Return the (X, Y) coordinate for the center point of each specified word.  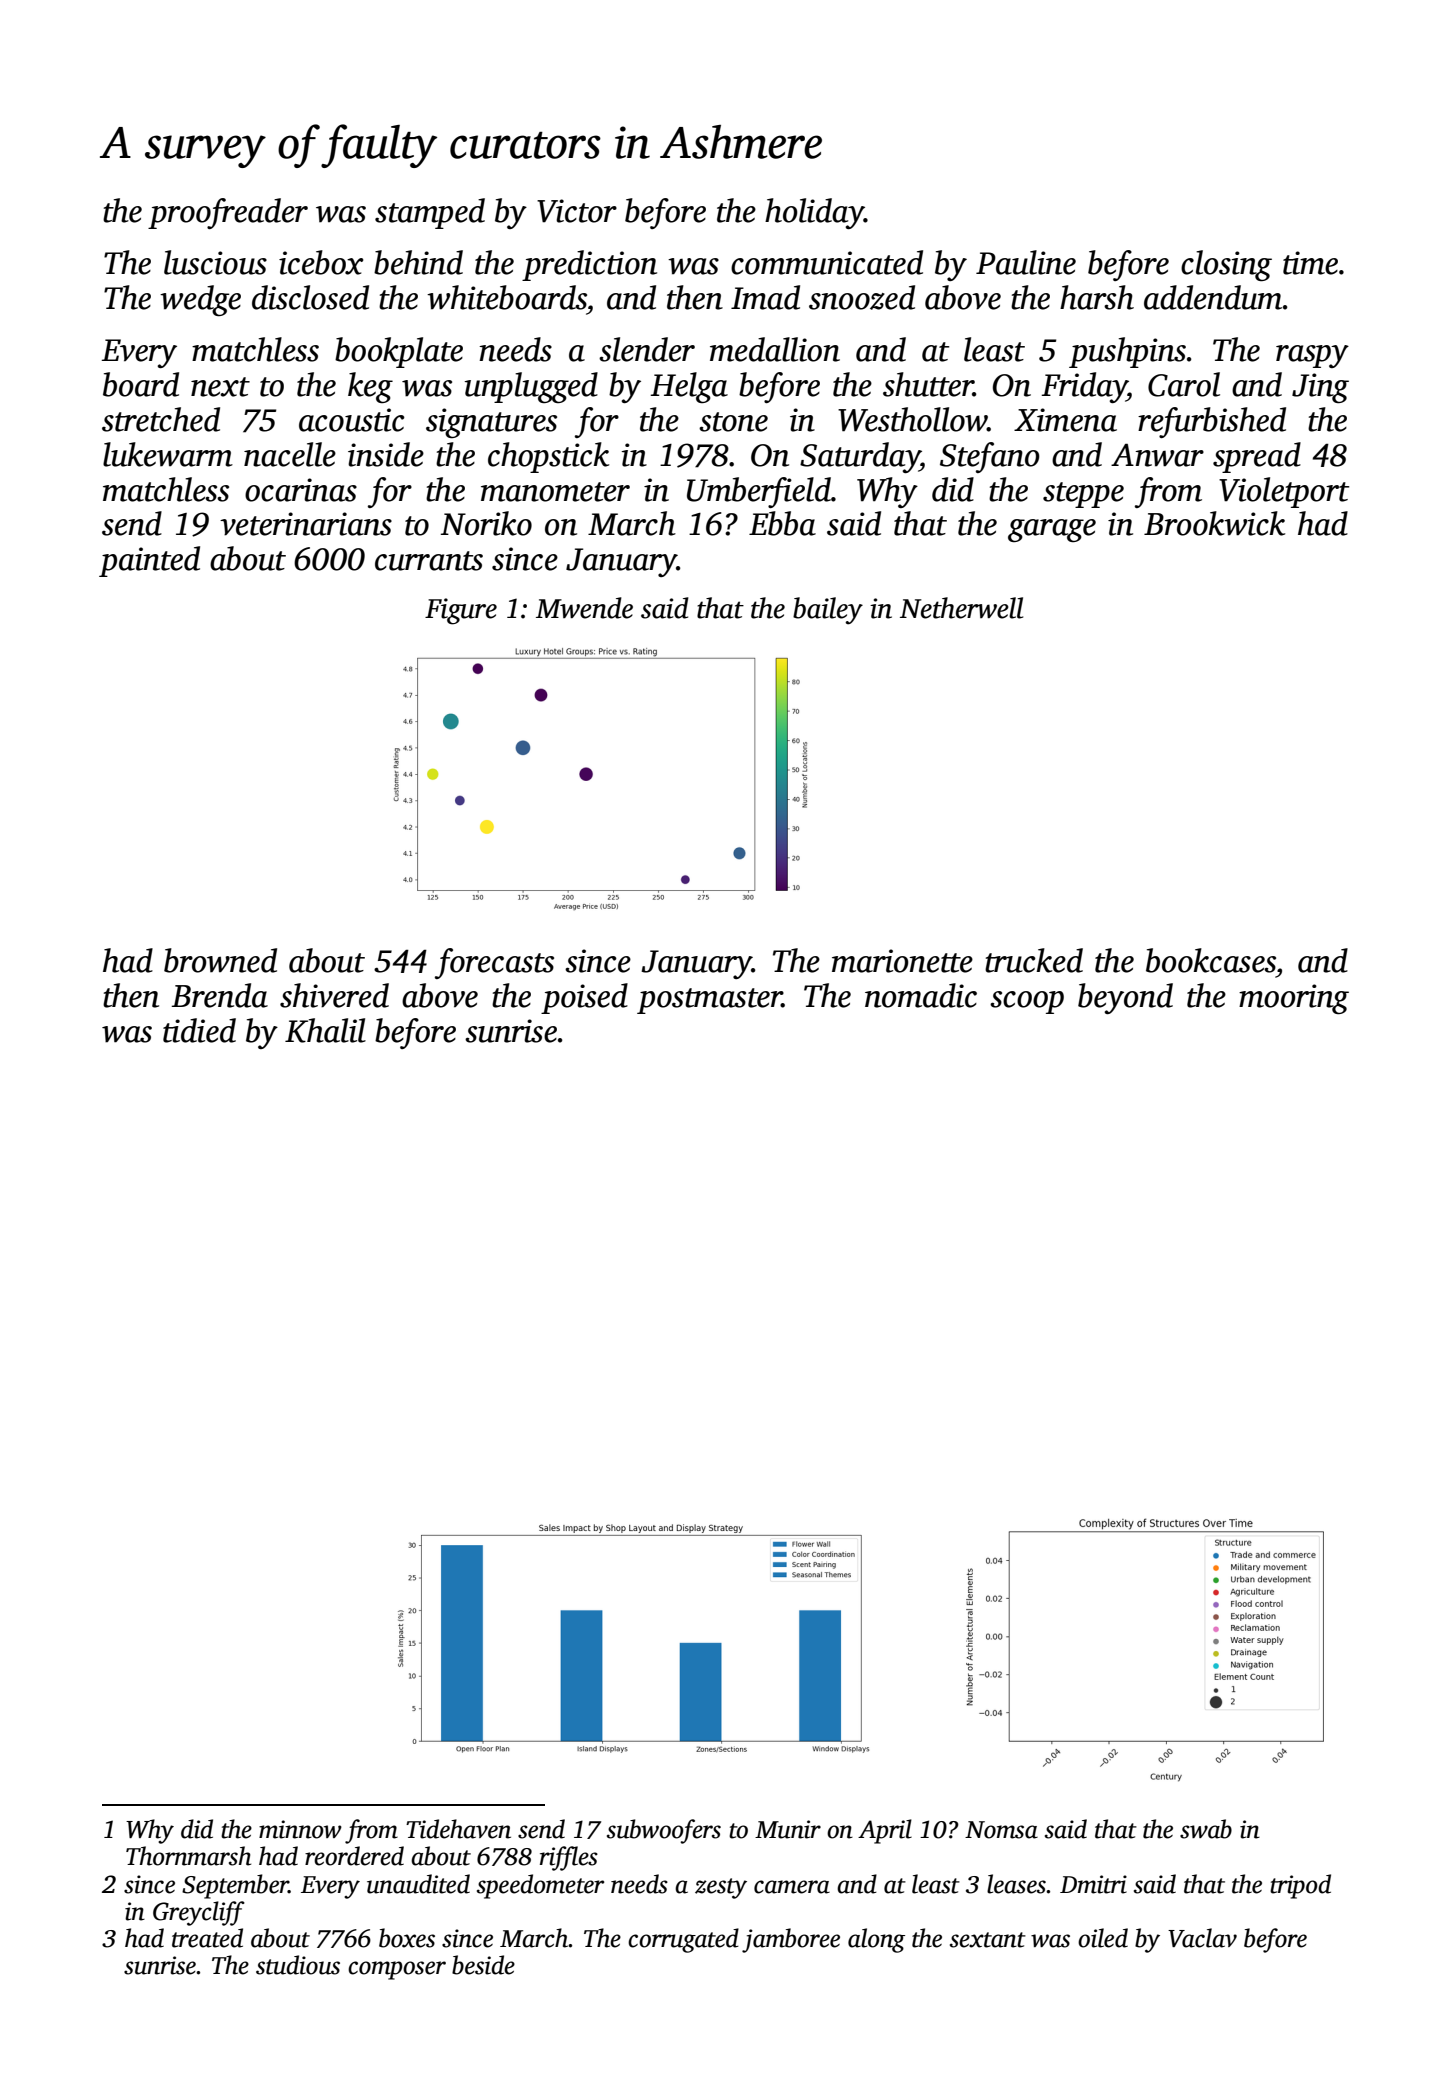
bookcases (1211, 960)
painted (149, 561)
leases (1016, 1884)
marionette (902, 961)
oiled (1103, 1938)
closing (1226, 265)
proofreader (228, 213)
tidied (199, 1030)
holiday (814, 213)
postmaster (709, 1001)
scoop (1027, 1002)
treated (207, 1938)
